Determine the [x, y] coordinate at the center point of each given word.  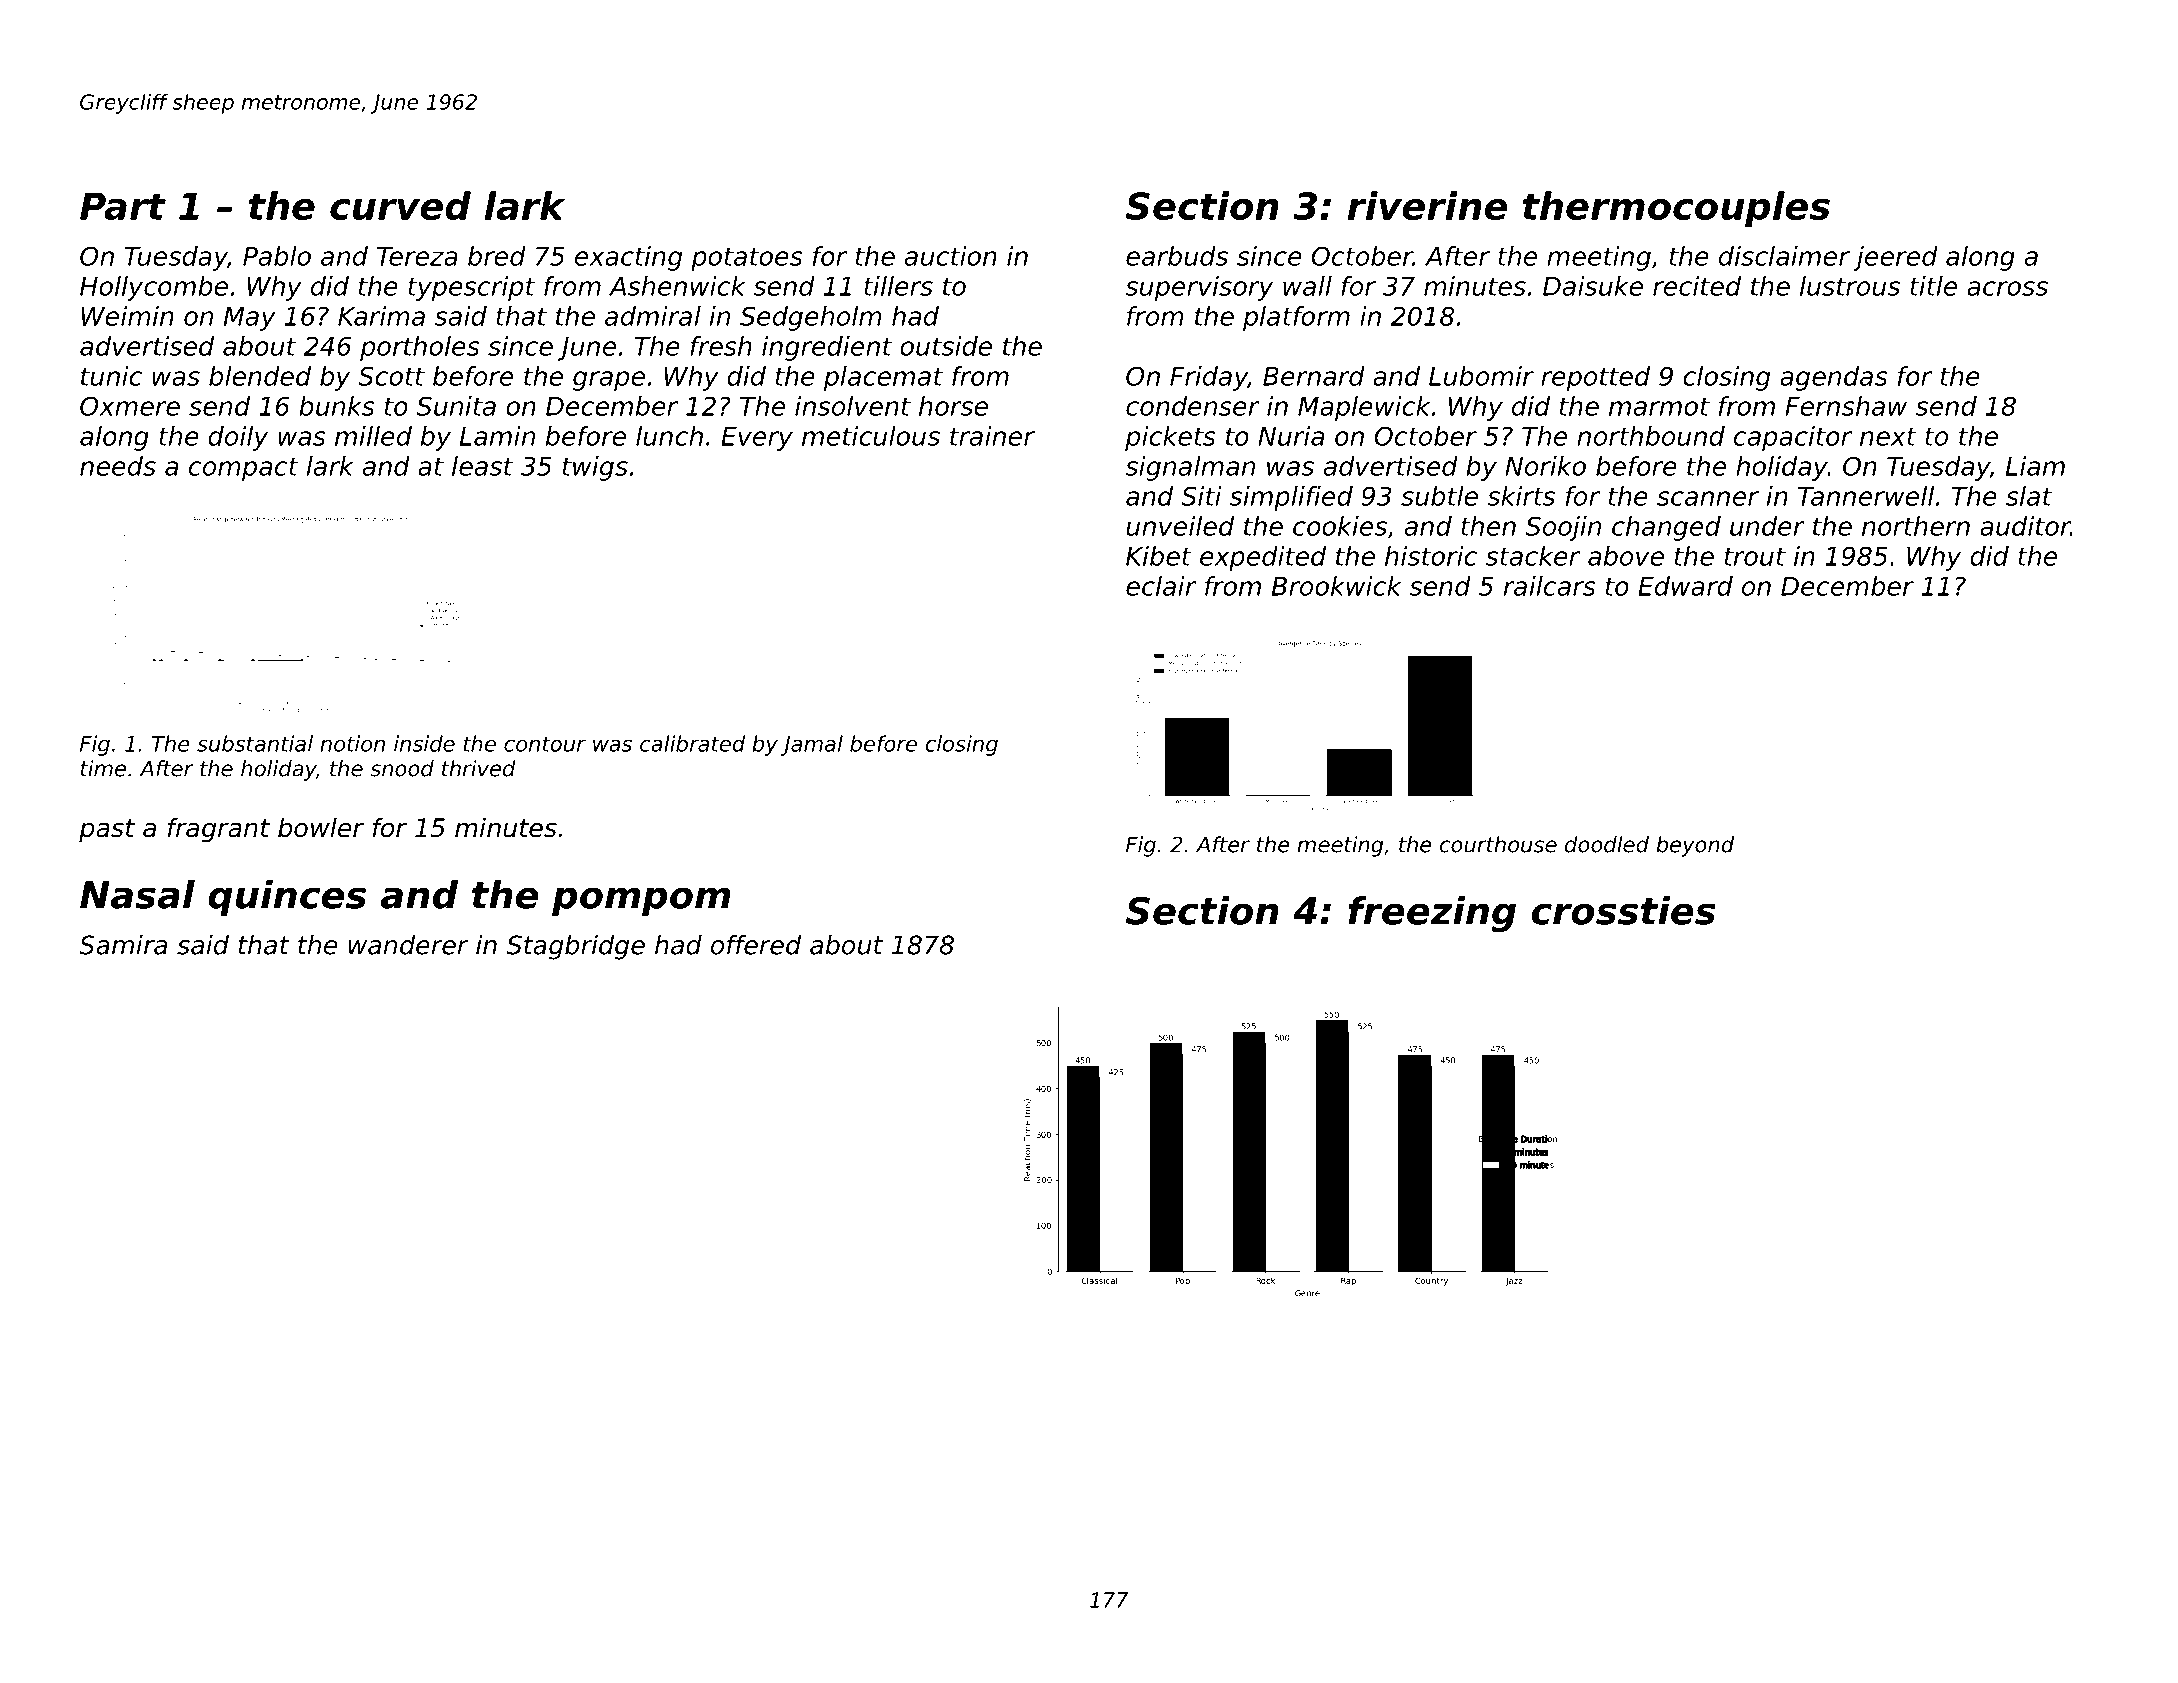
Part [123, 206]
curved [400, 205]
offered [756, 945]
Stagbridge [576, 947]
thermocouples [1676, 209]
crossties [1623, 910]
